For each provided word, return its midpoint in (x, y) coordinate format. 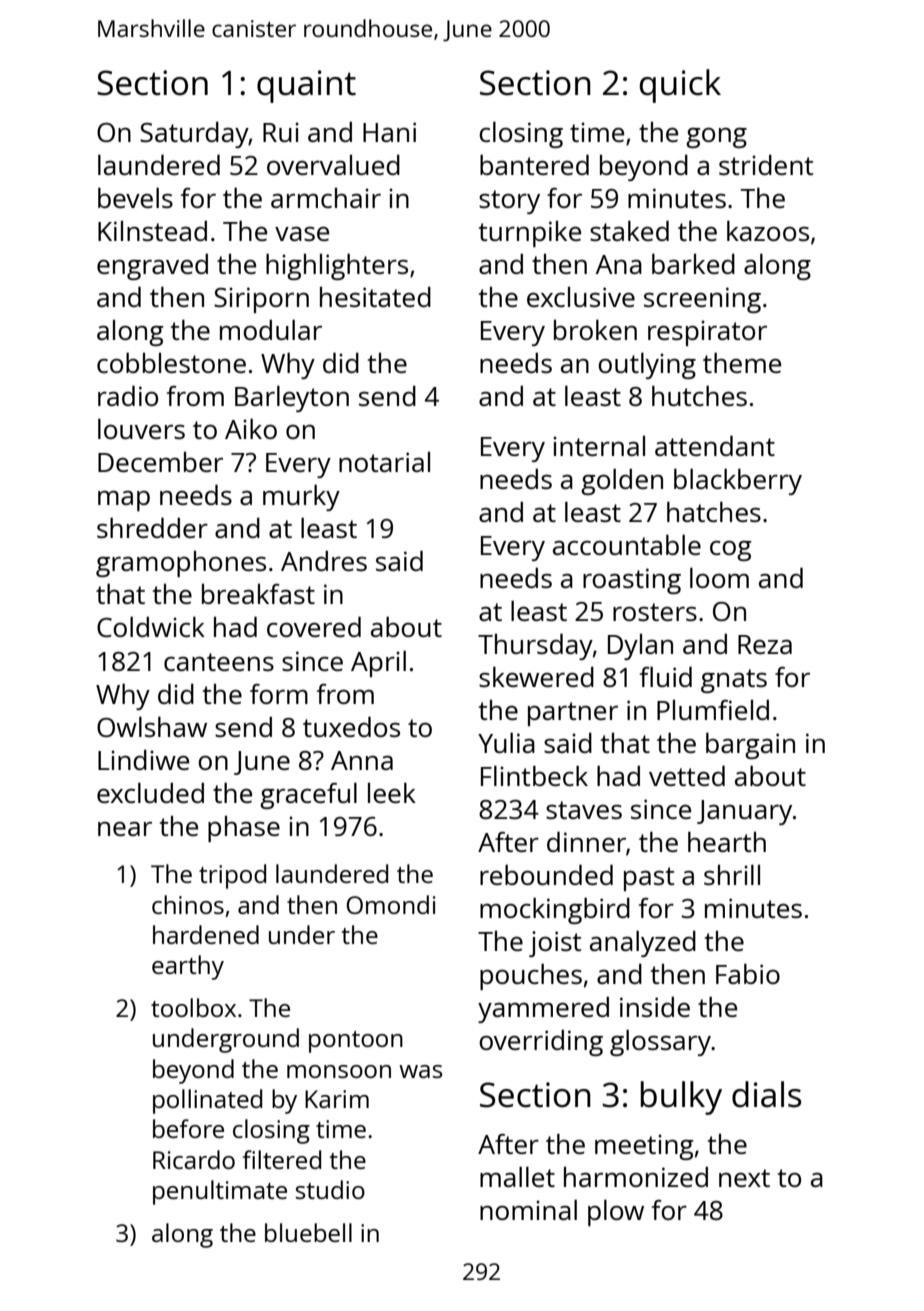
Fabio (748, 973)
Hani (389, 132)
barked (693, 263)
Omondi (391, 904)
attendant (715, 445)
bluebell (308, 1232)
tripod (232, 876)
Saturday (194, 134)
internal (599, 446)
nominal (528, 1209)
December (160, 462)
